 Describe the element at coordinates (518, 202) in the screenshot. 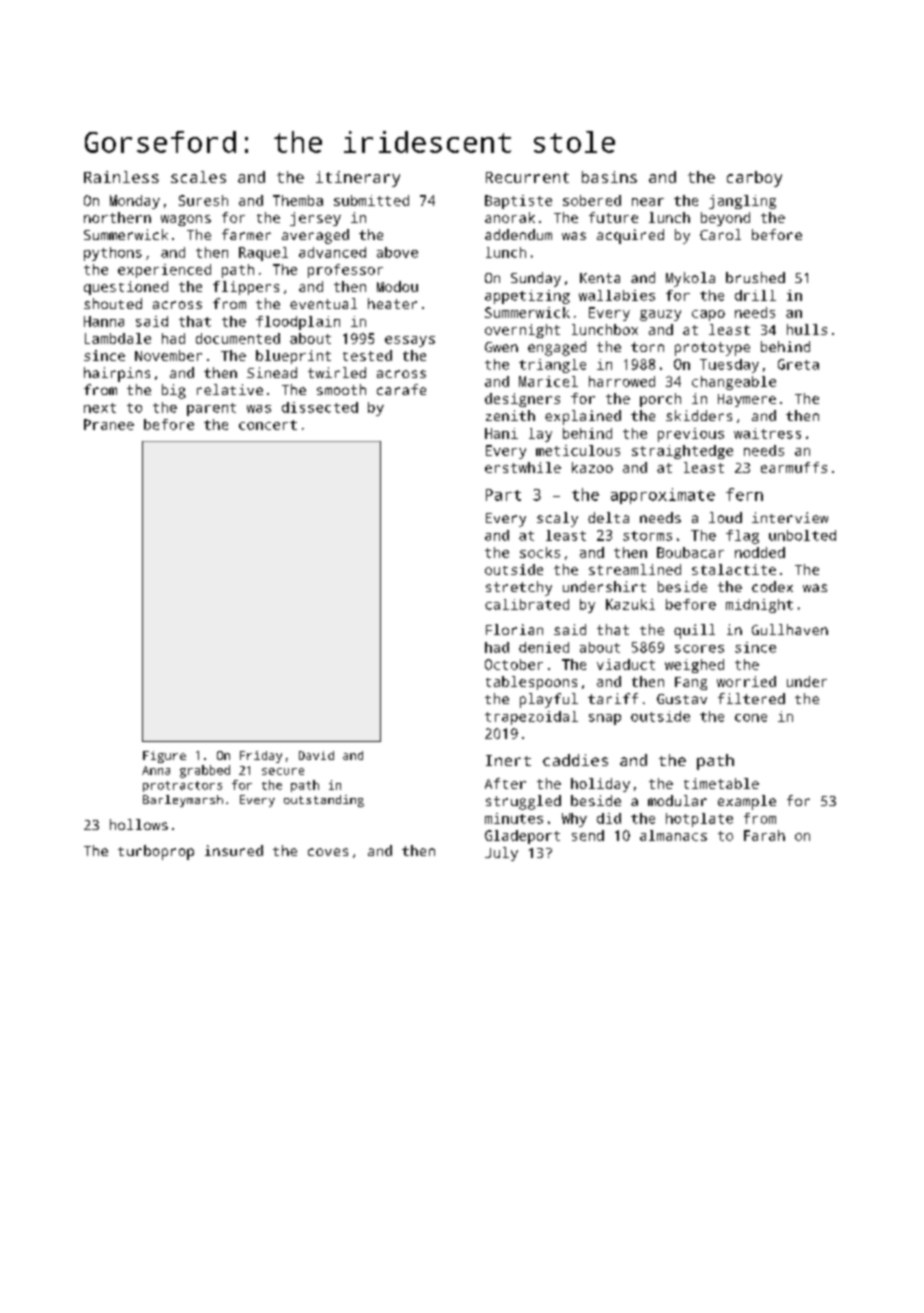

I see `Baptiste` at that location.
